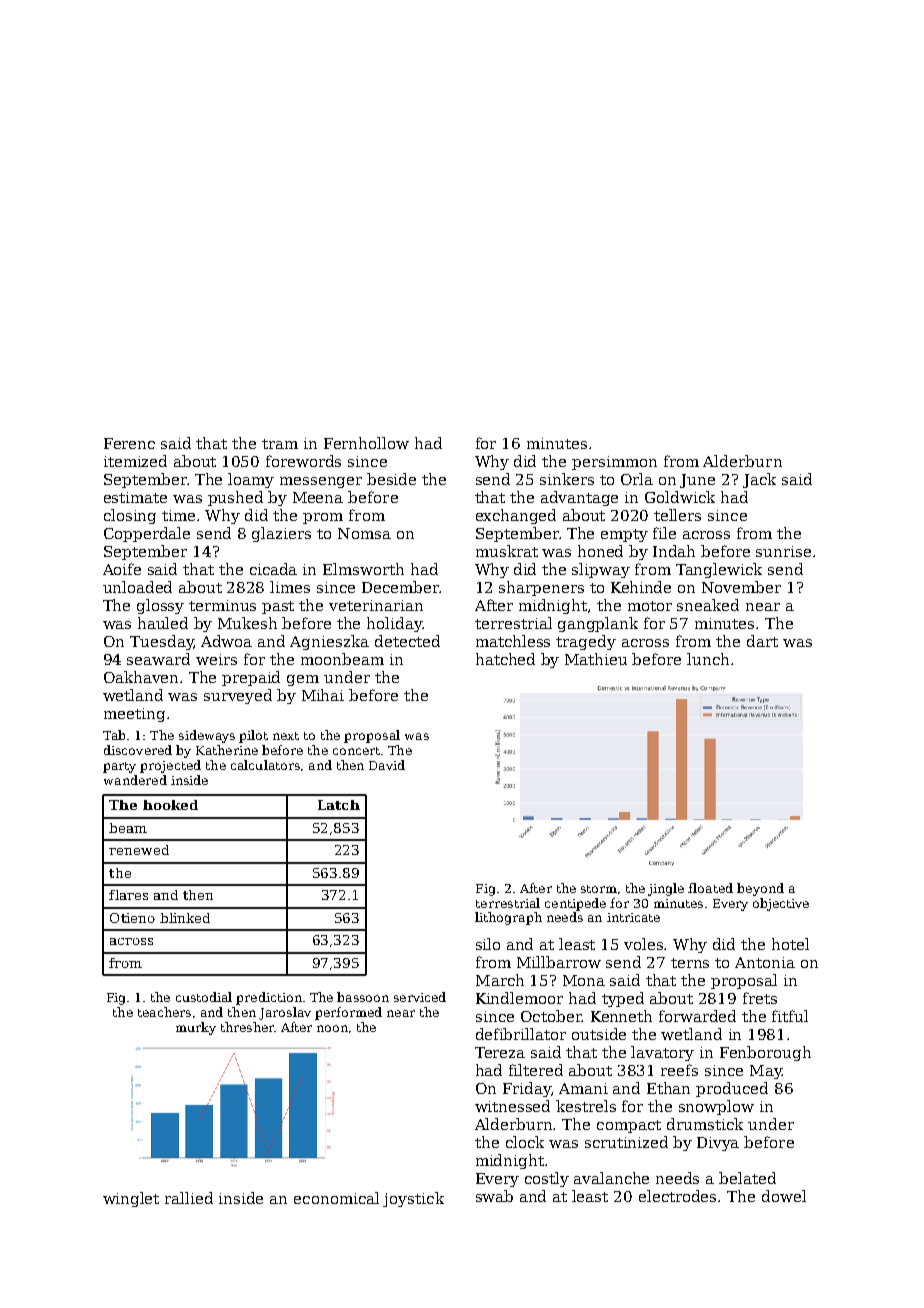  Describe the element at coordinates (521, 1034) in the screenshot. I see `defibrillator` at that location.
